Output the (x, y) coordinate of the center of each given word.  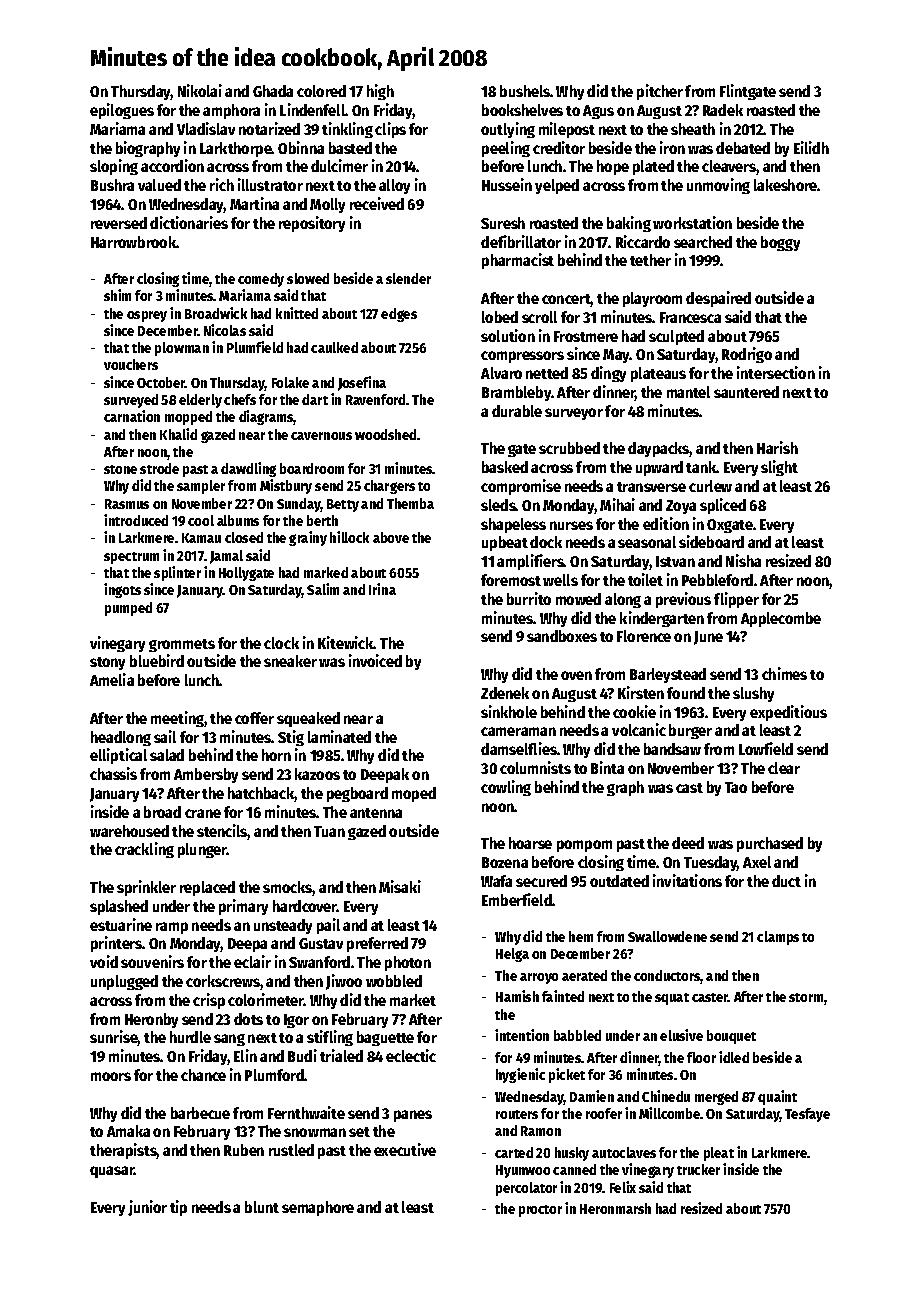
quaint (777, 1097)
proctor (540, 1211)
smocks (288, 888)
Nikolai (200, 90)
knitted (297, 313)
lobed (500, 317)
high (380, 92)
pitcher (660, 92)
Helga (512, 955)
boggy (780, 243)
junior (147, 1208)
